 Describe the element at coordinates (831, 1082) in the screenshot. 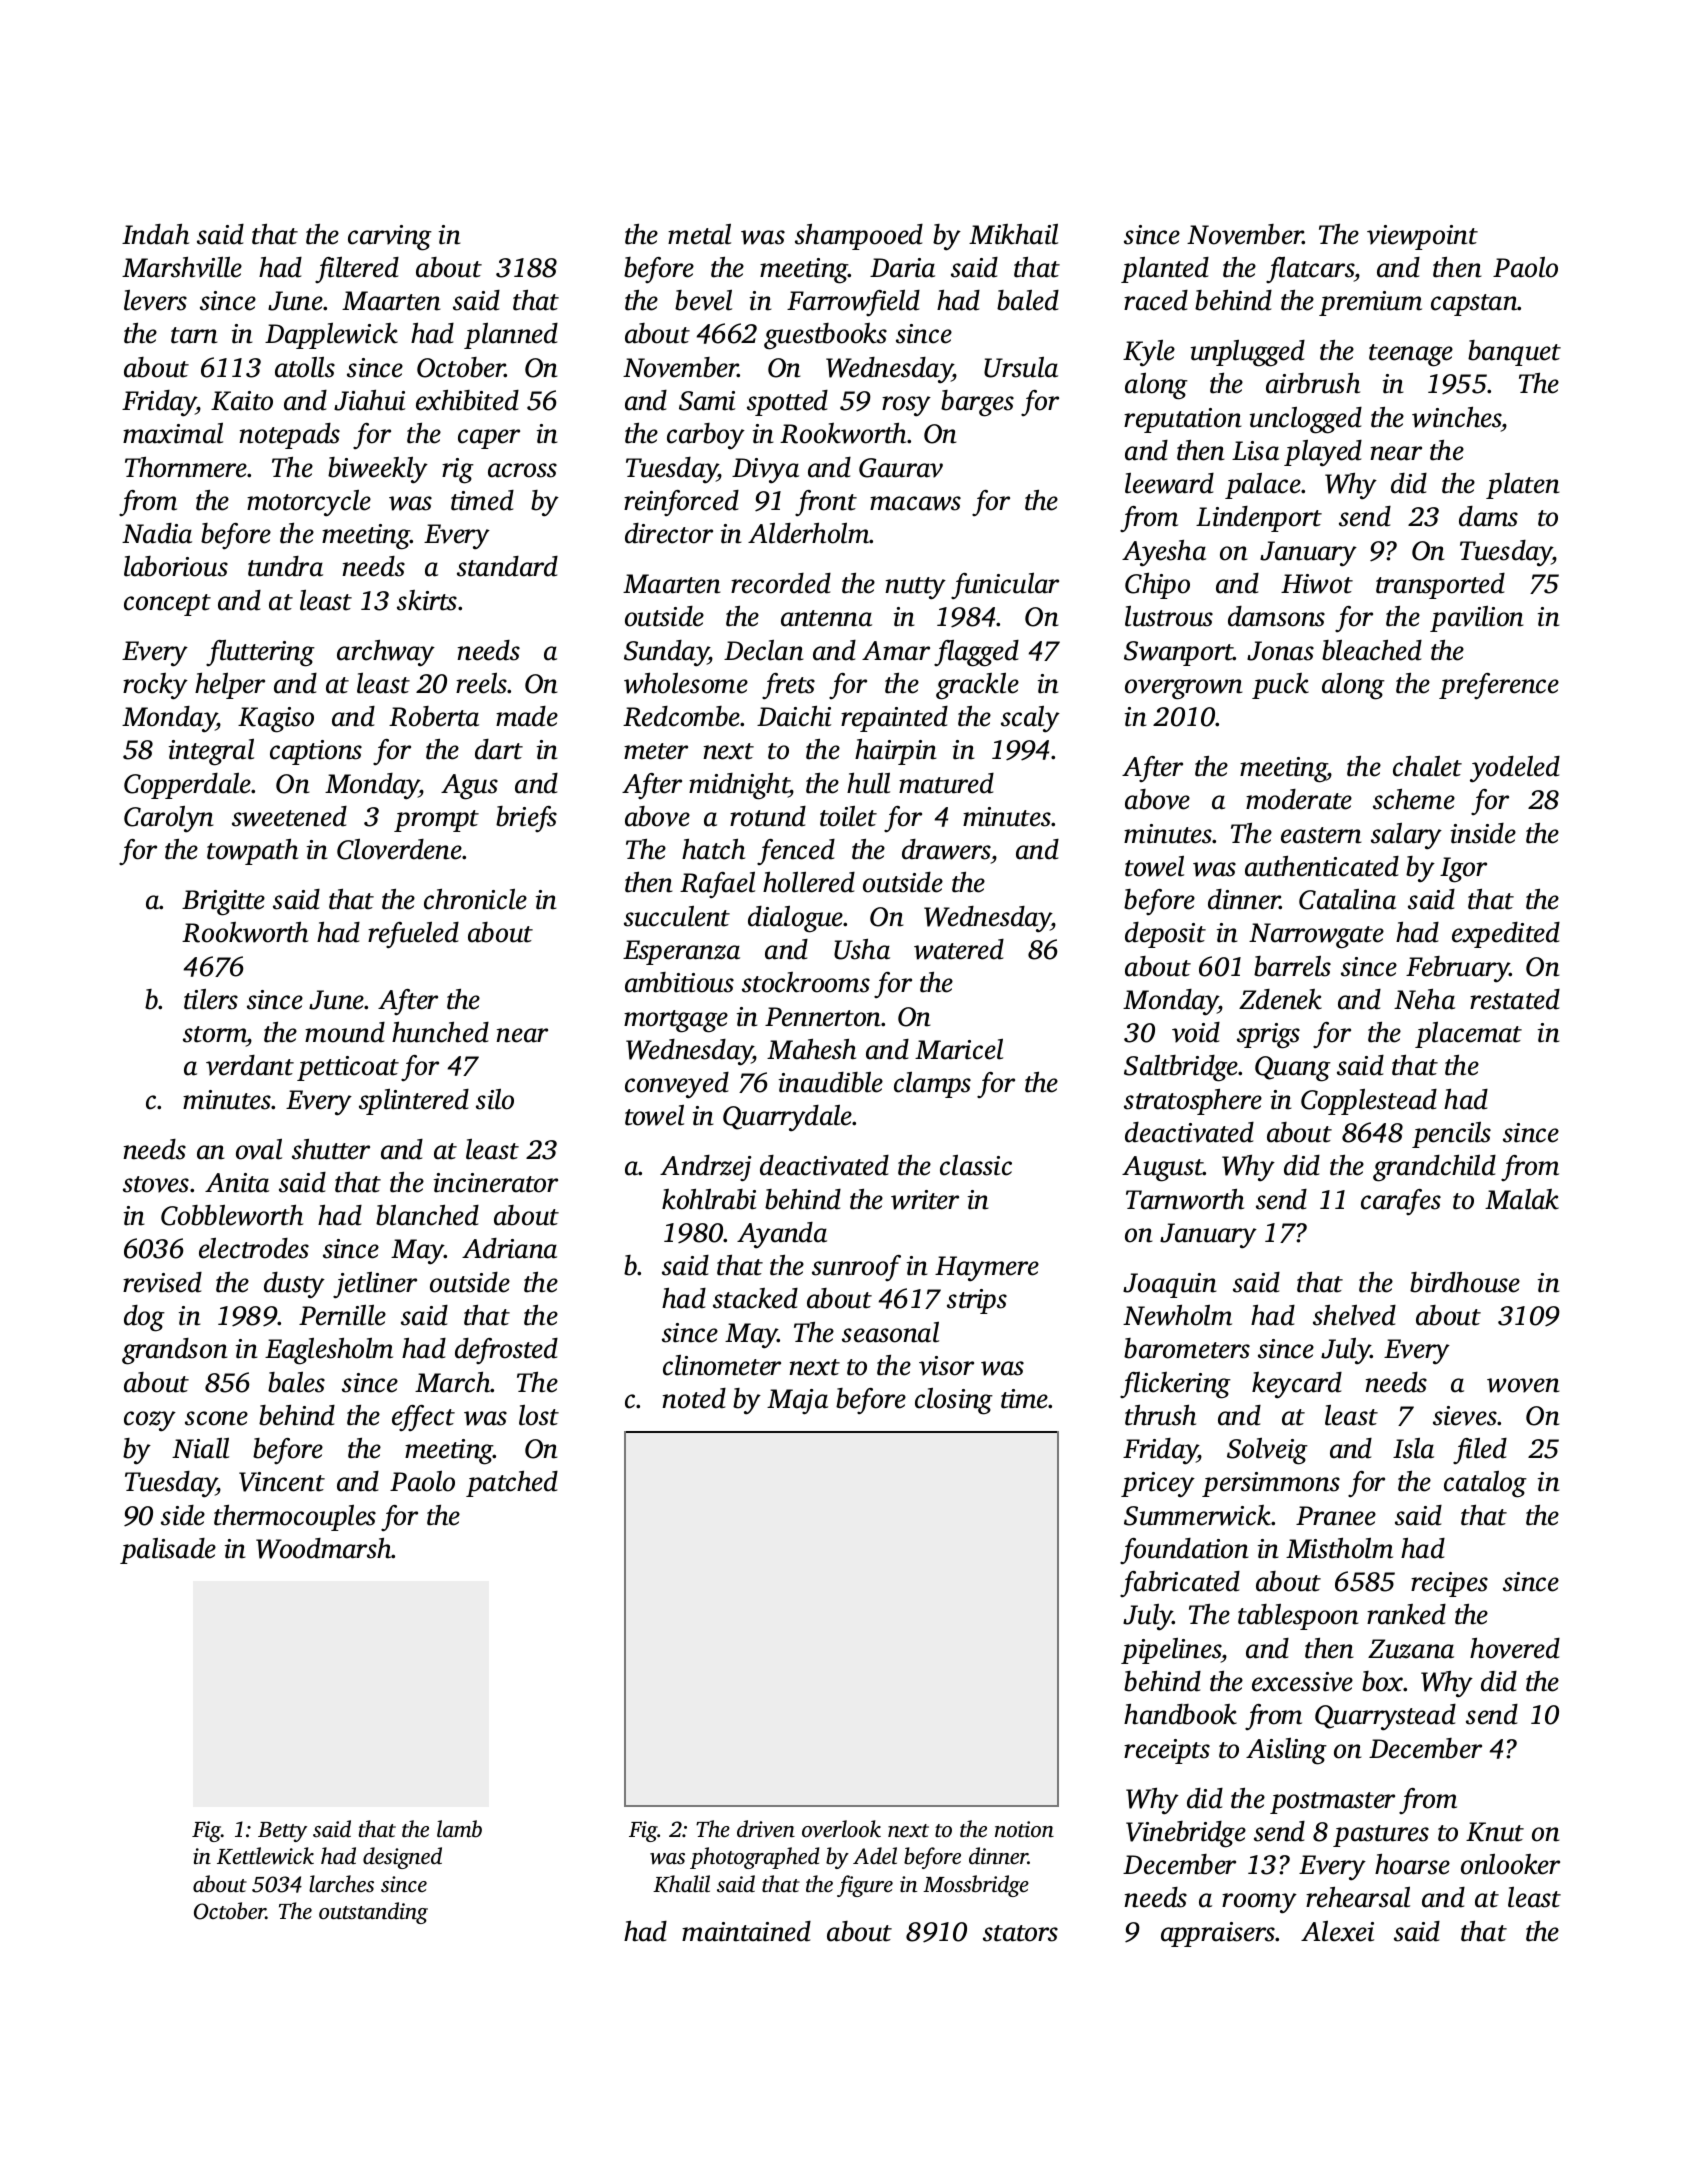

I see `inaudible` at that location.
